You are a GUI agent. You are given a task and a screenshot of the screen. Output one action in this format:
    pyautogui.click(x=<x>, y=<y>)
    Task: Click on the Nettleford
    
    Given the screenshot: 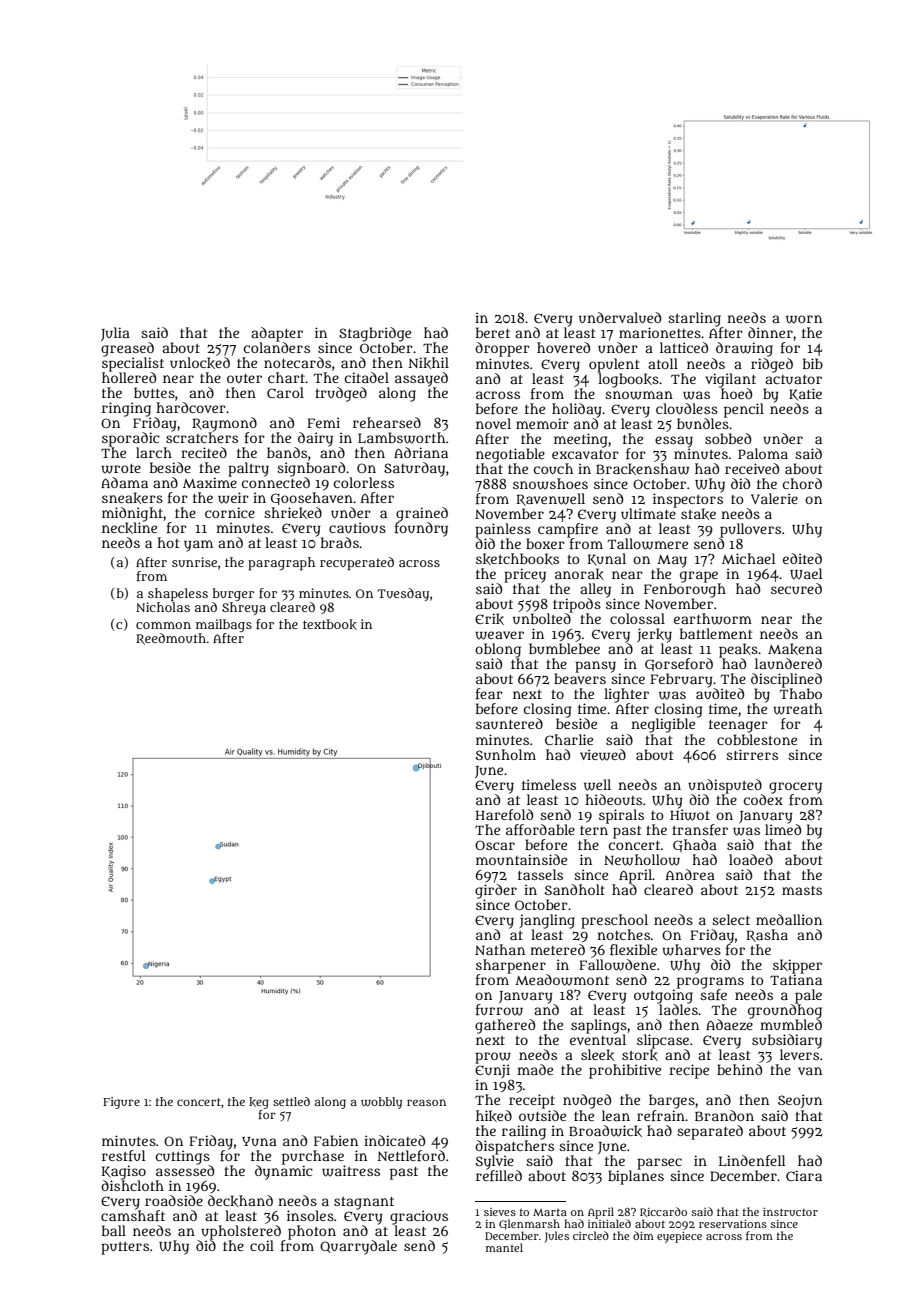 What is the action you would take?
    pyautogui.click(x=411, y=1155)
